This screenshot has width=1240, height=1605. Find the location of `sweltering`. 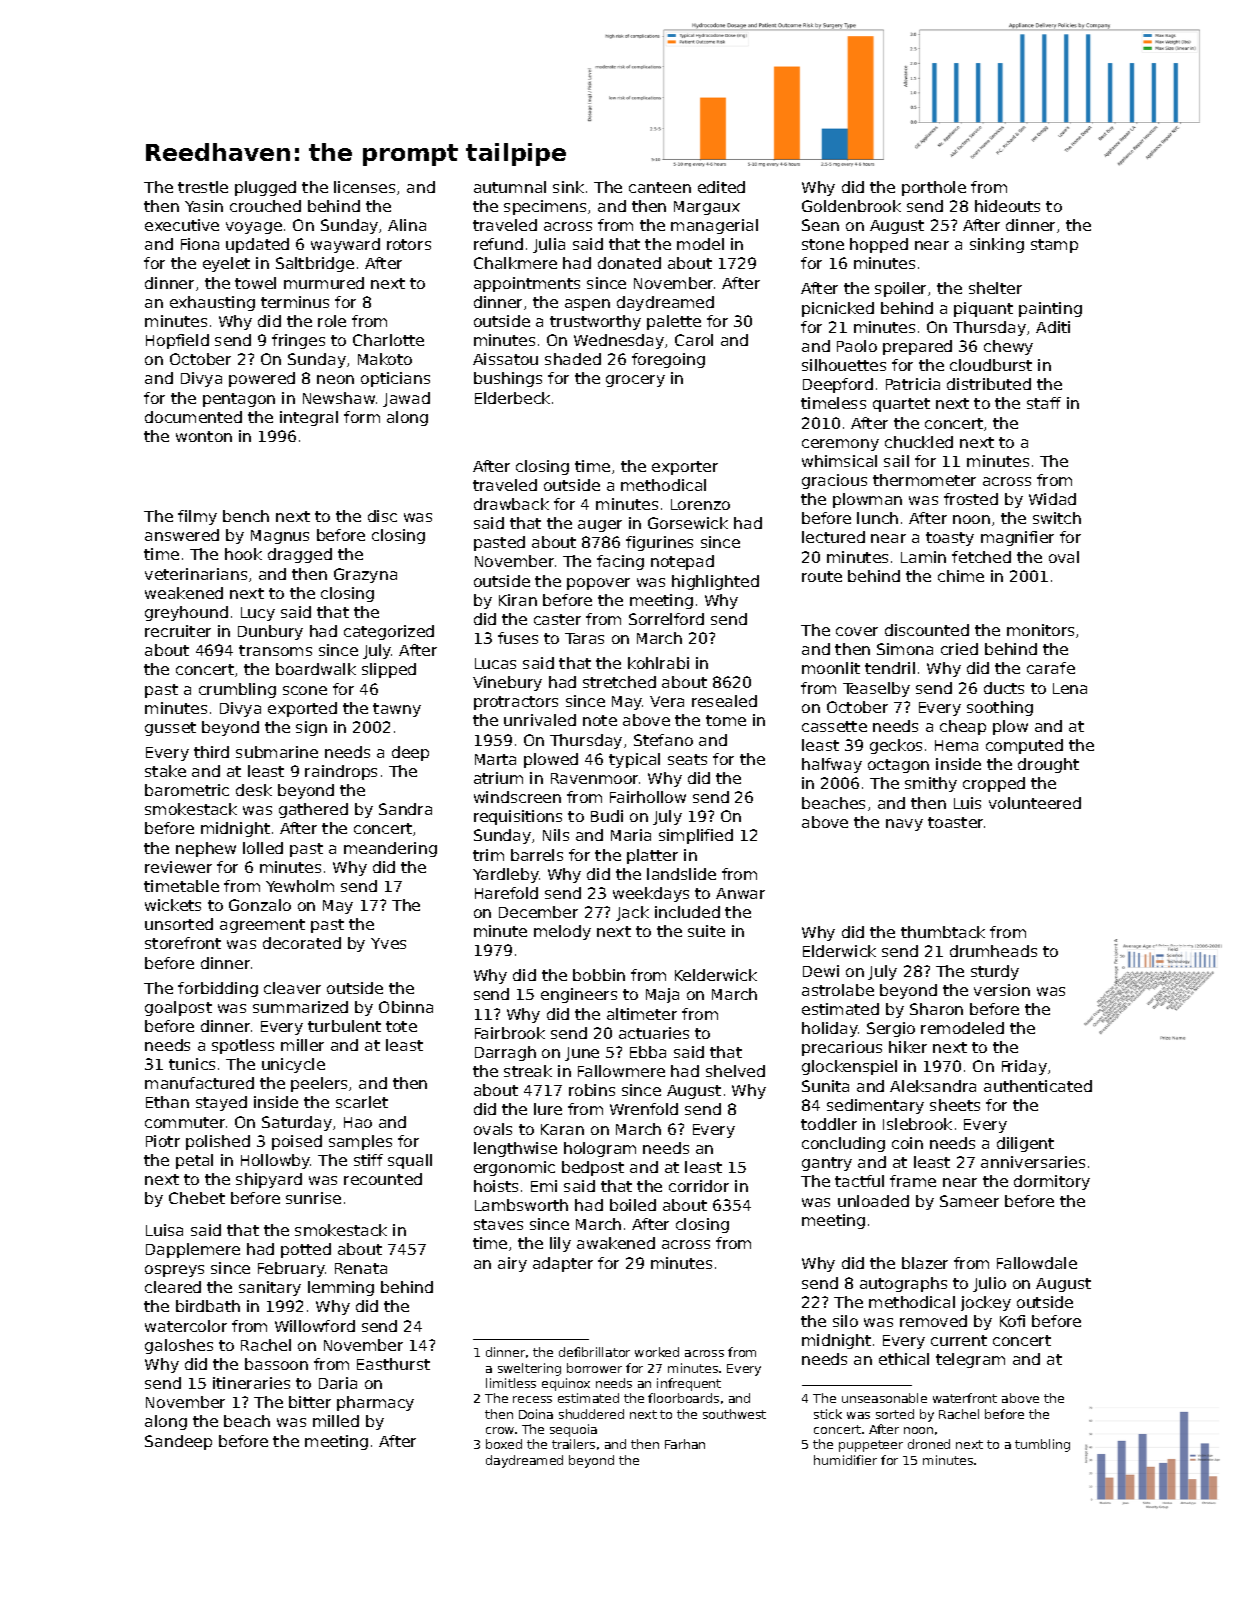

sweltering is located at coordinates (529, 1369).
